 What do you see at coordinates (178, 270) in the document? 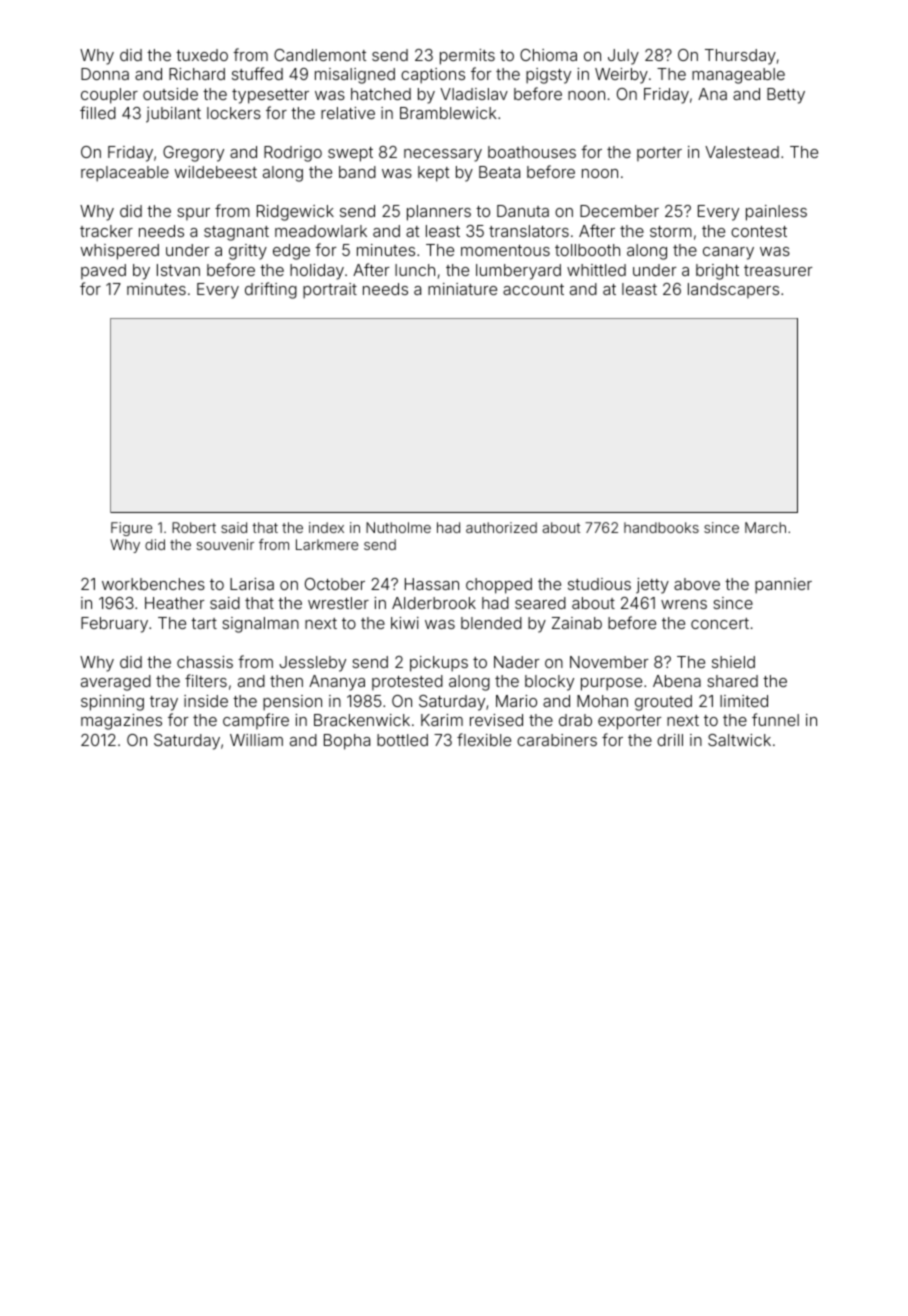
I see `Istvan` at bounding box center [178, 270].
